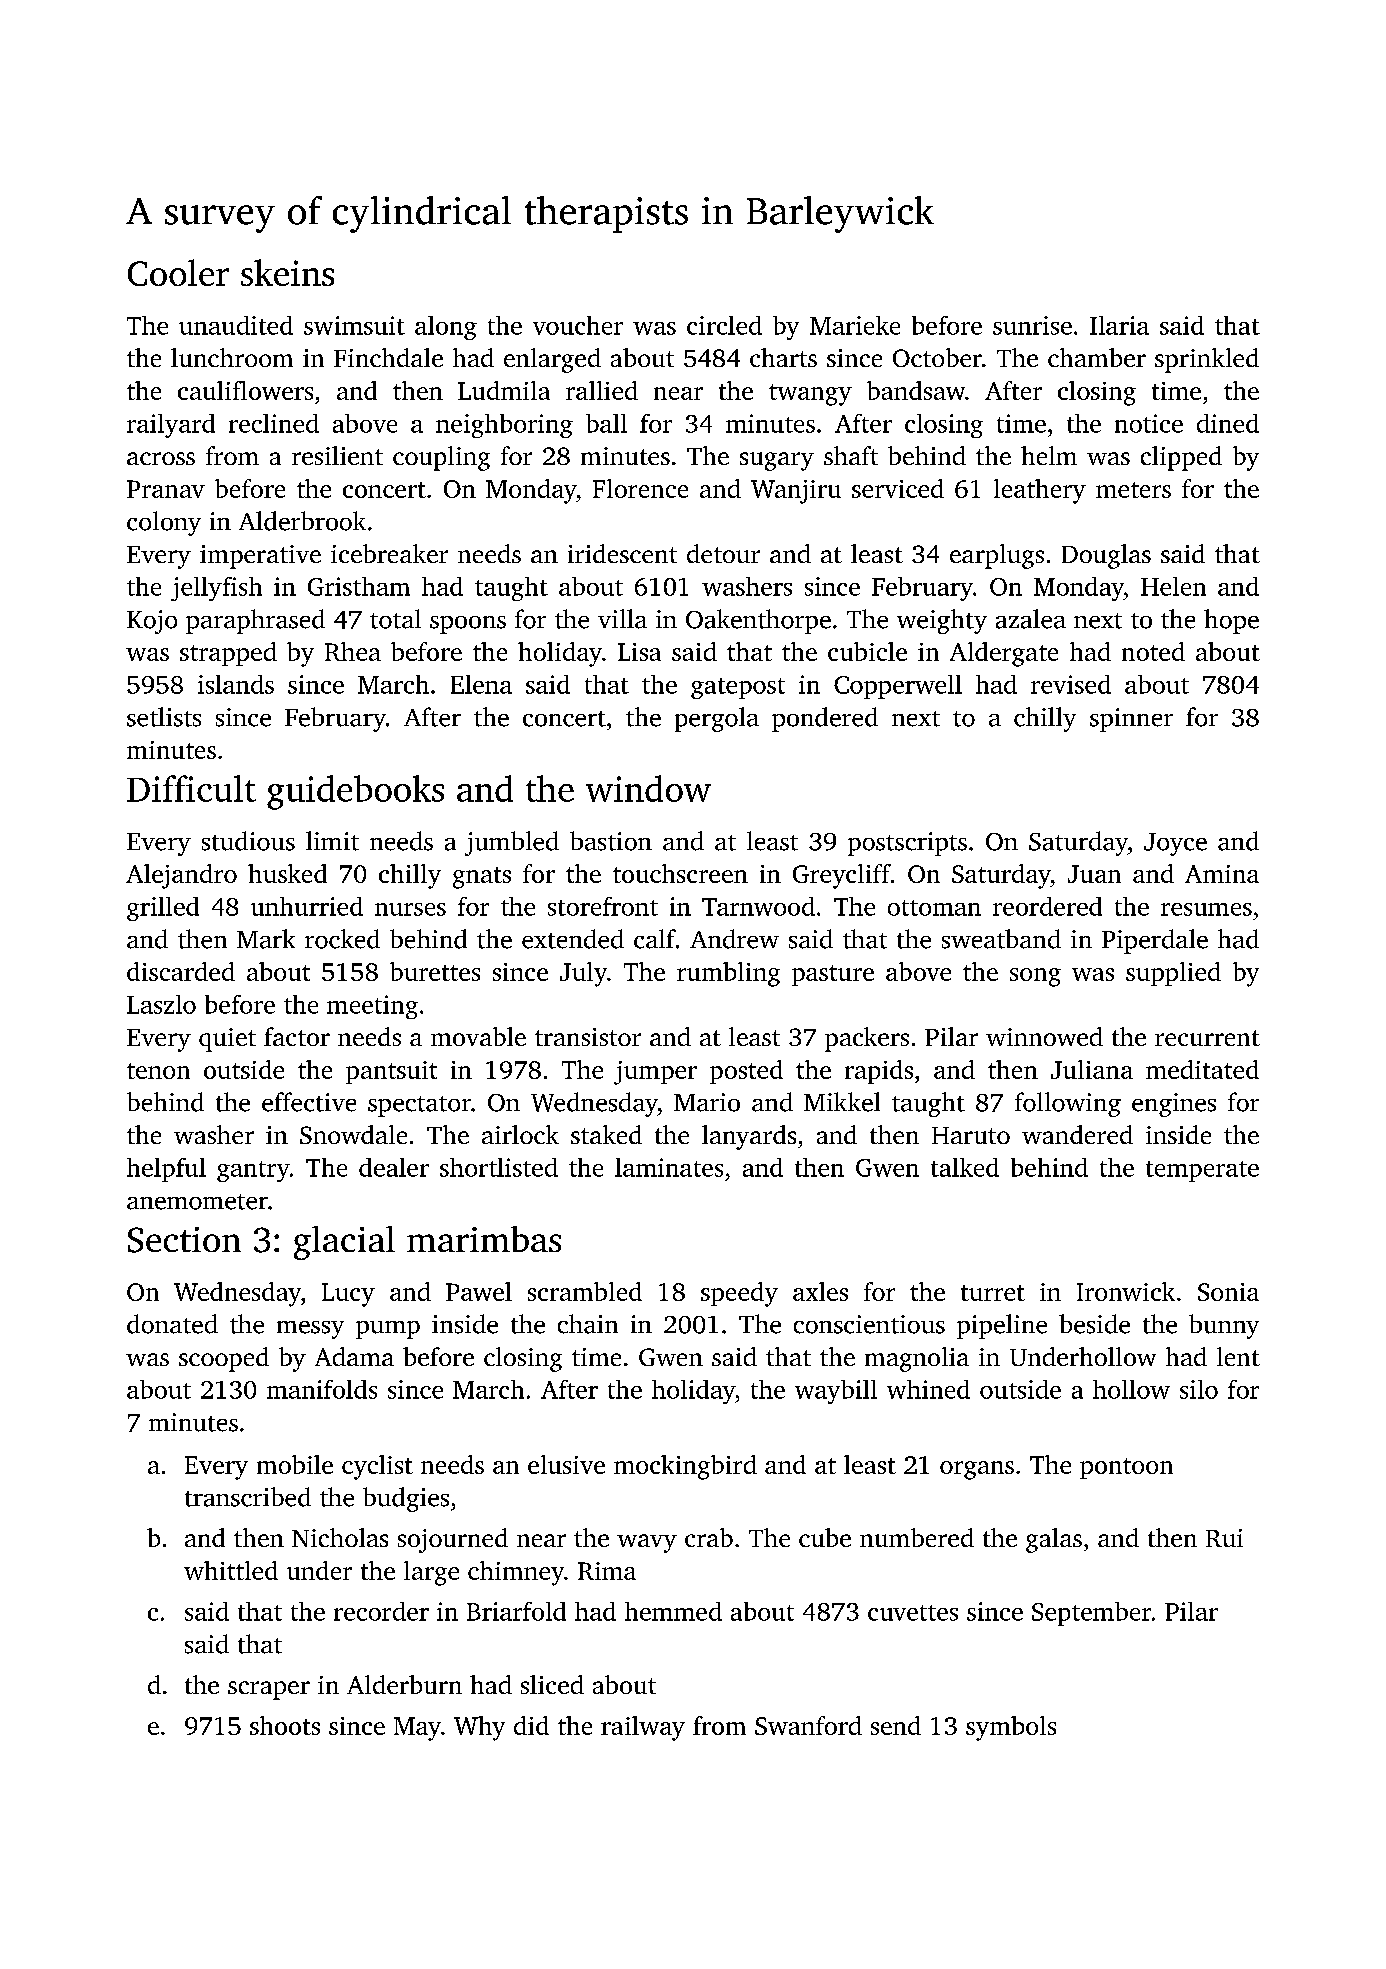 The height and width of the screenshot is (1969, 1386). I want to click on hemmed, so click(673, 1611).
